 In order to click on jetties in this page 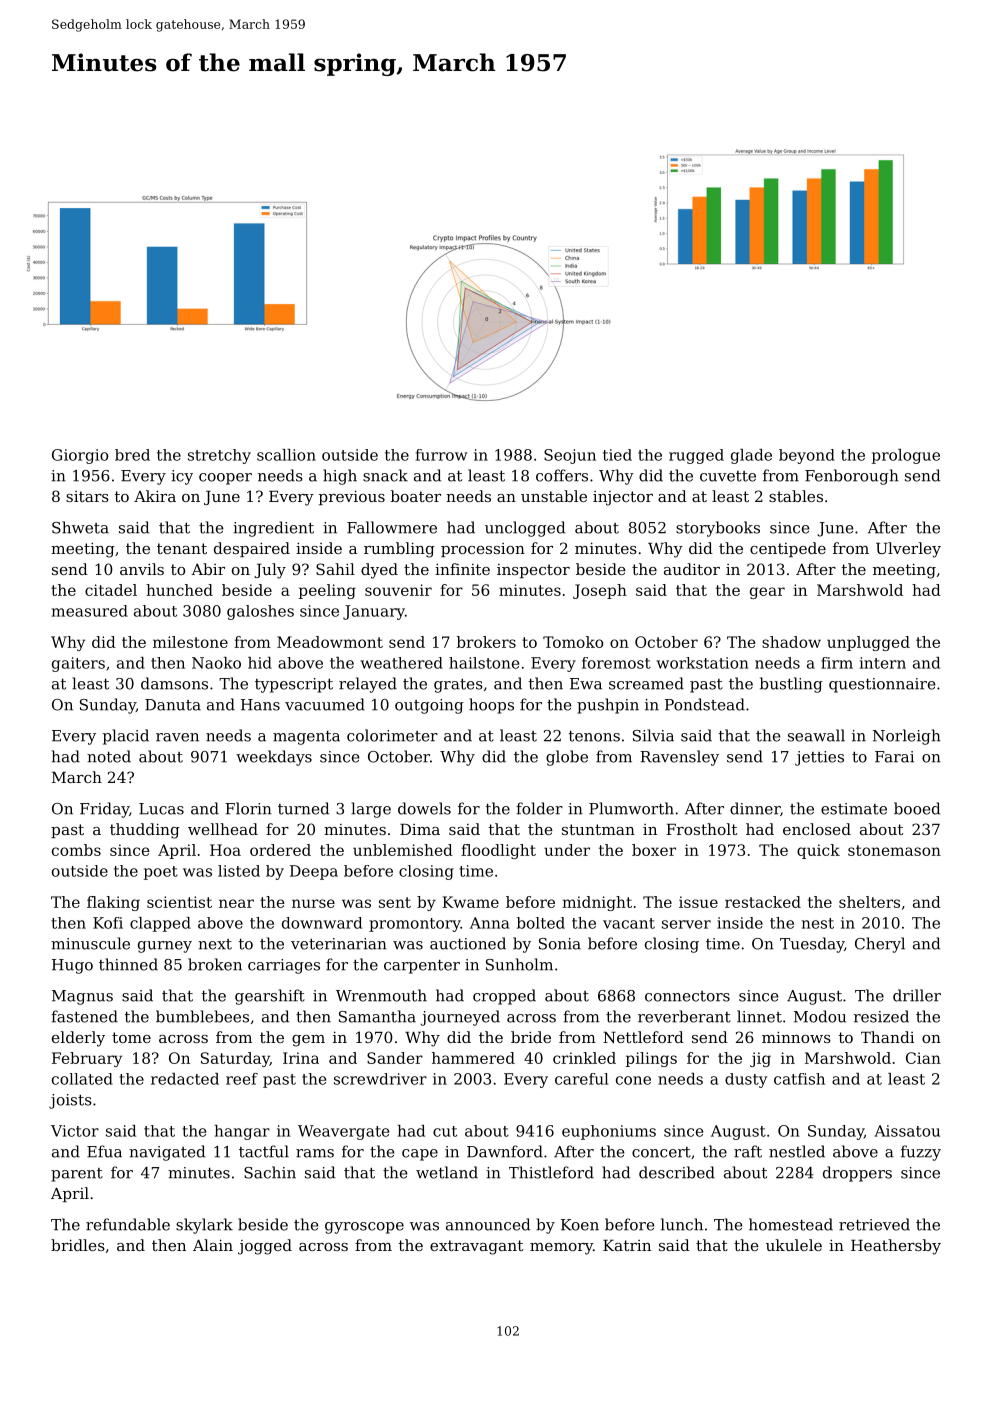, I will do `click(819, 758)`.
